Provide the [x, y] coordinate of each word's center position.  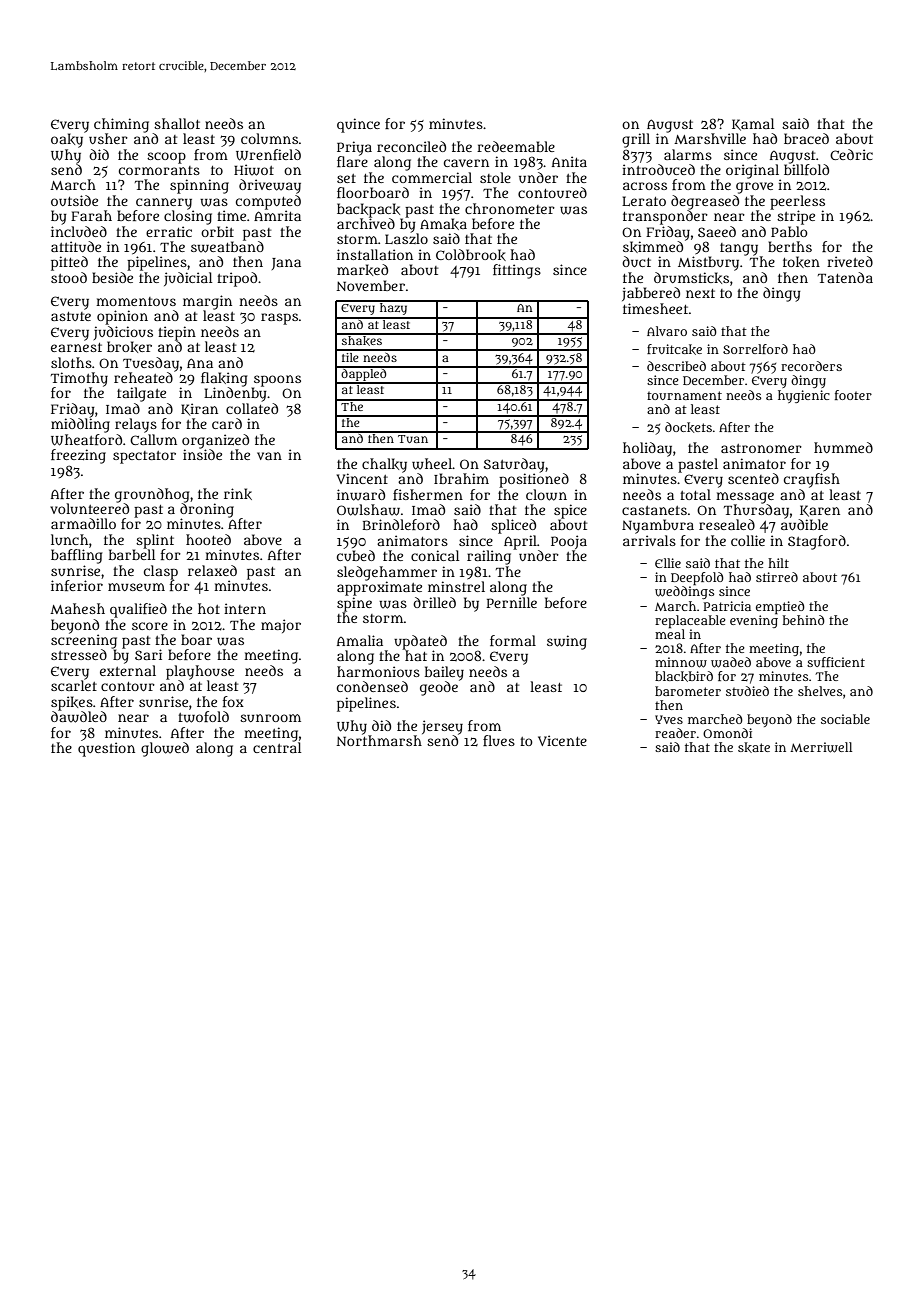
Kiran [199, 409]
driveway [270, 186]
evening [754, 621]
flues [499, 740]
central [277, 747]
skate [754, 747]
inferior [77, 585]
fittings [517, 271]
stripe [796, 217]
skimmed [653, 247]
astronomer [761, 448]
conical [435, 555]
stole [495, 177]
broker [129, 347]
